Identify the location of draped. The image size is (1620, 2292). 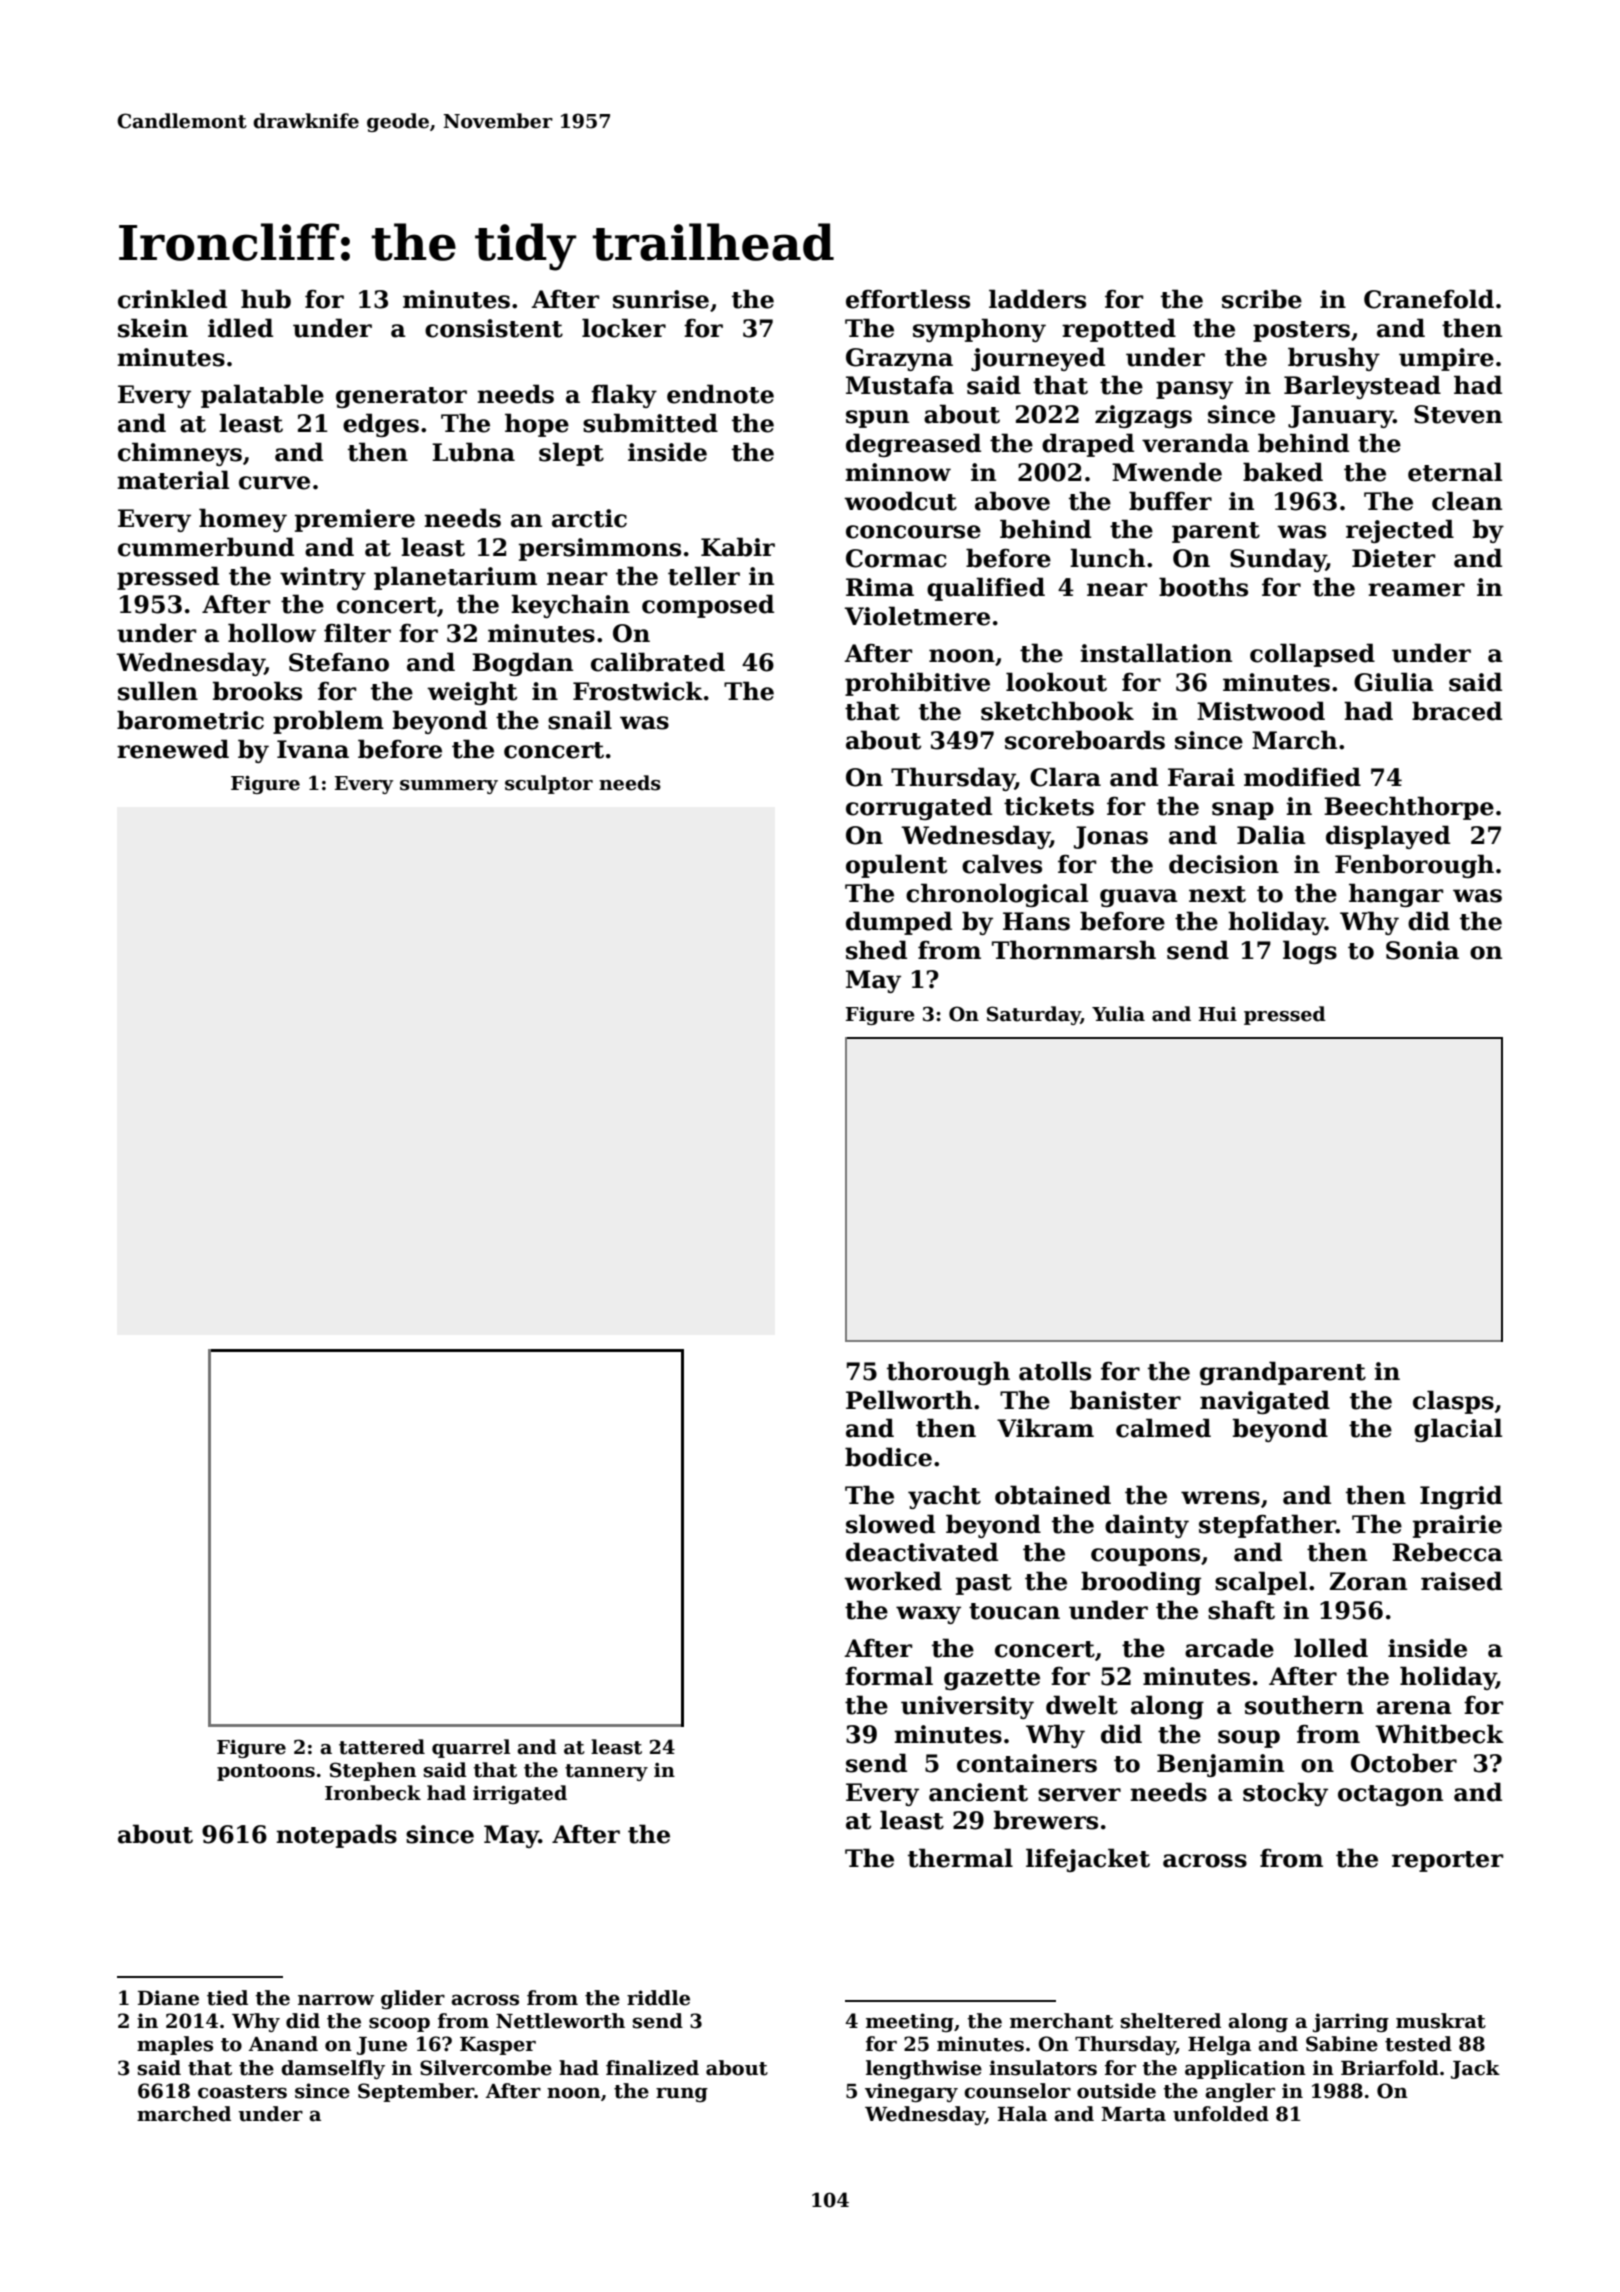
(1088, 445).
